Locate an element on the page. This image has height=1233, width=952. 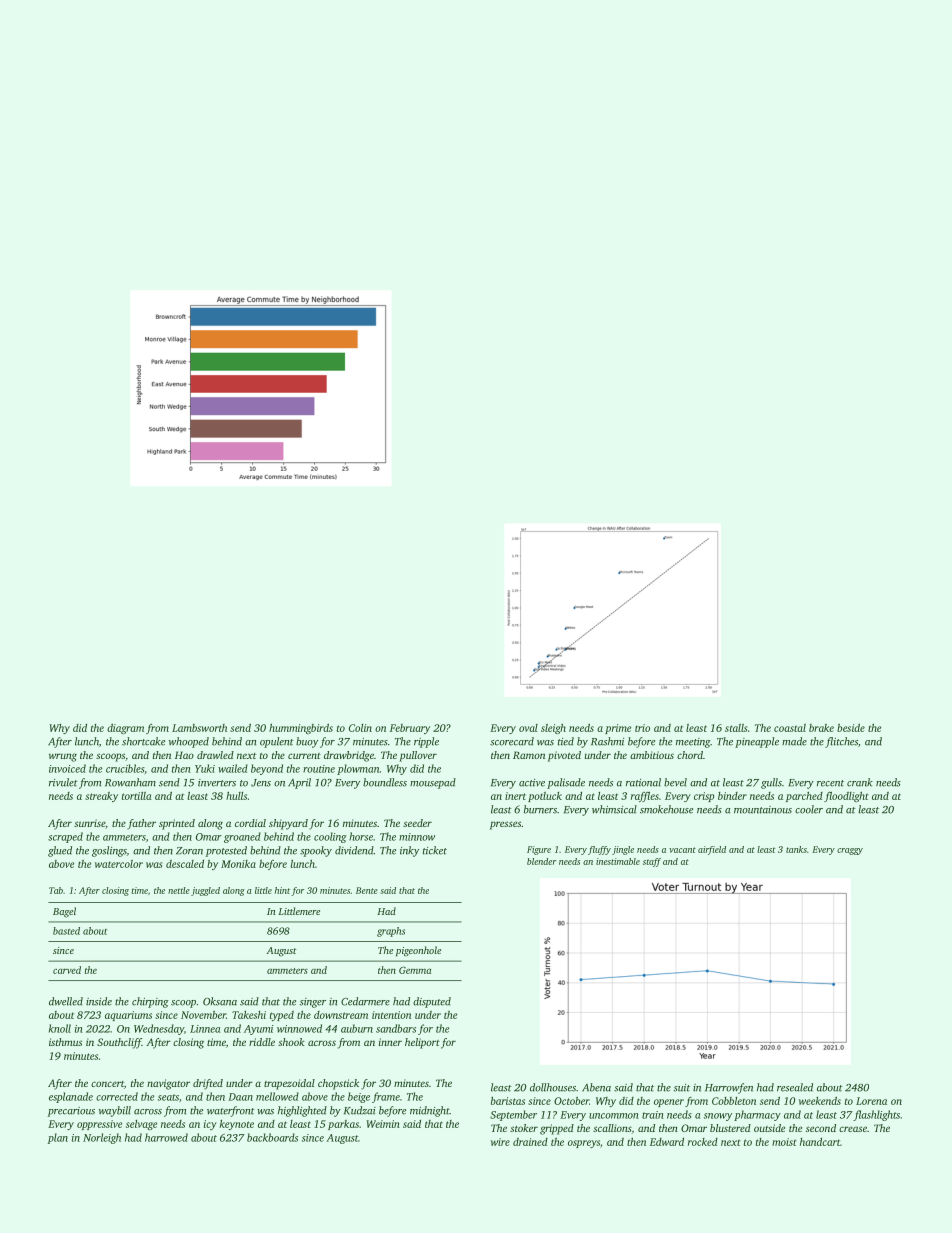
Norleigh is located at coordinates (102, 1138).
